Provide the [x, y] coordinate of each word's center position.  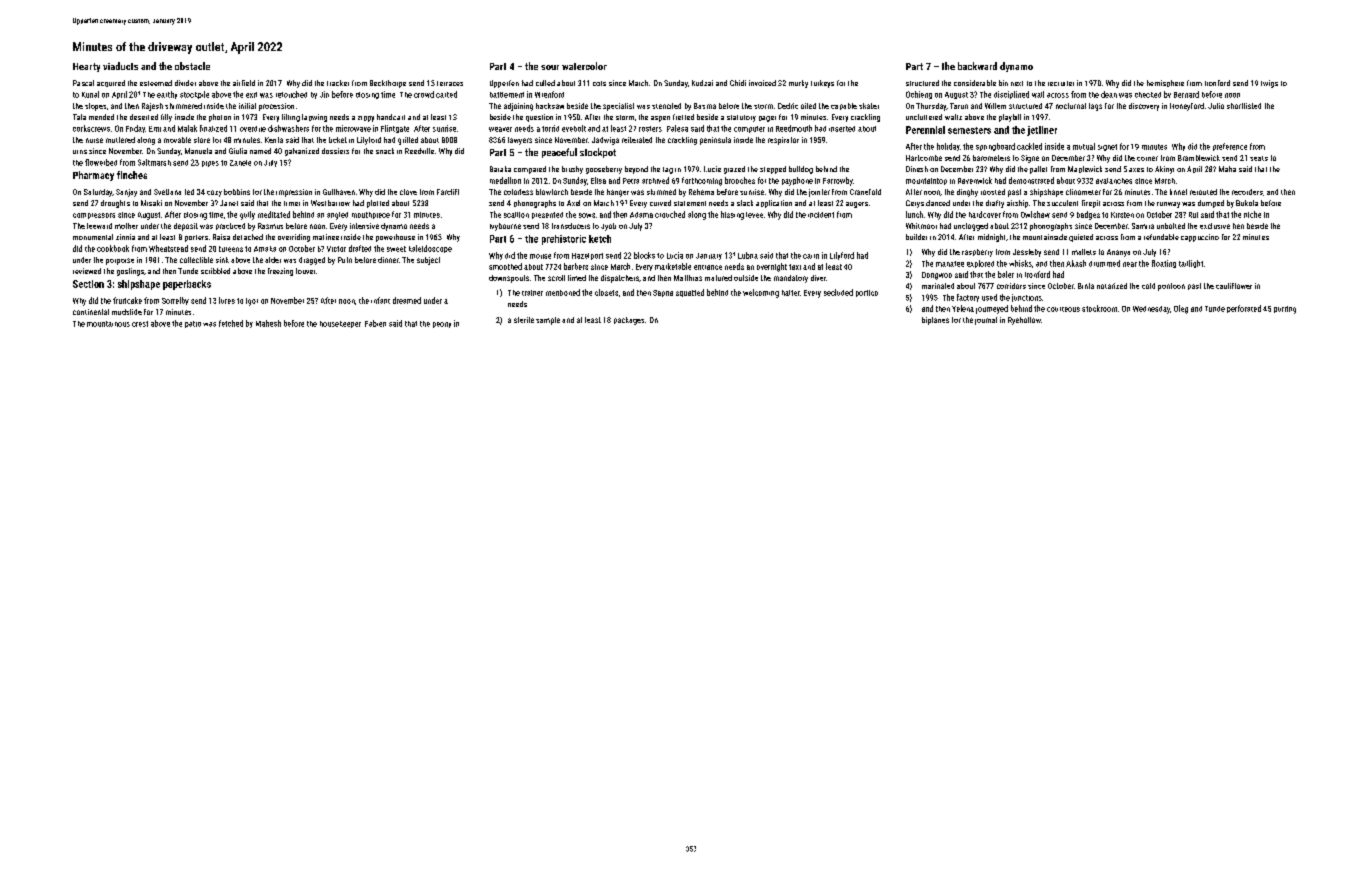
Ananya [1118, 253]
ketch [600, 239]
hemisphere [1165, 83]
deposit [186, 227]
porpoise [120, 261]
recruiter [1061, 83]
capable [844, 106]
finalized [213, 128]
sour [550, 67]
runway [1168, 205]
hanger [618, 193]
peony [442, 325]
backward [977, 66]
